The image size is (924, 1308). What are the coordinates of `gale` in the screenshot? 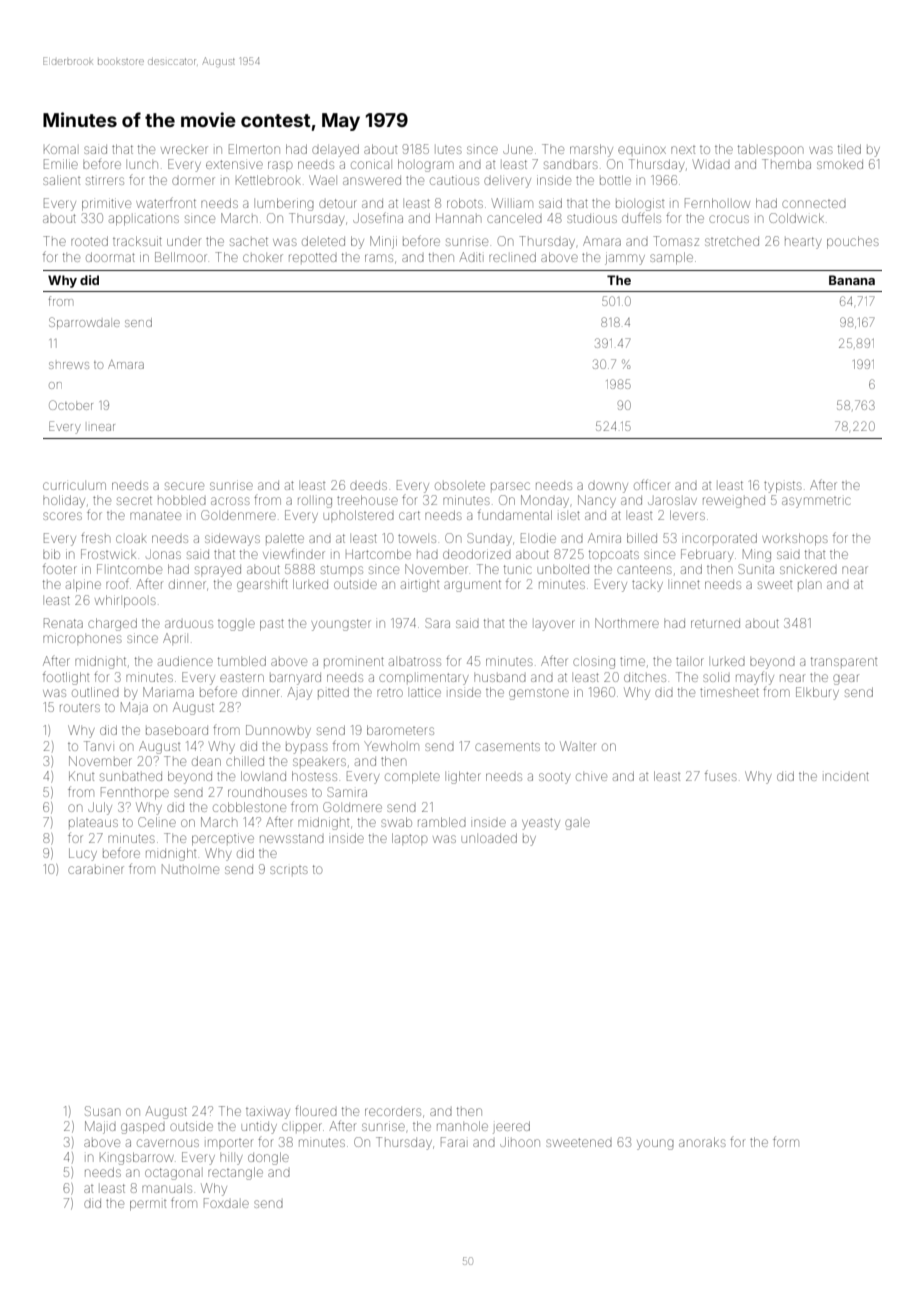 It's located at (577, 824).
